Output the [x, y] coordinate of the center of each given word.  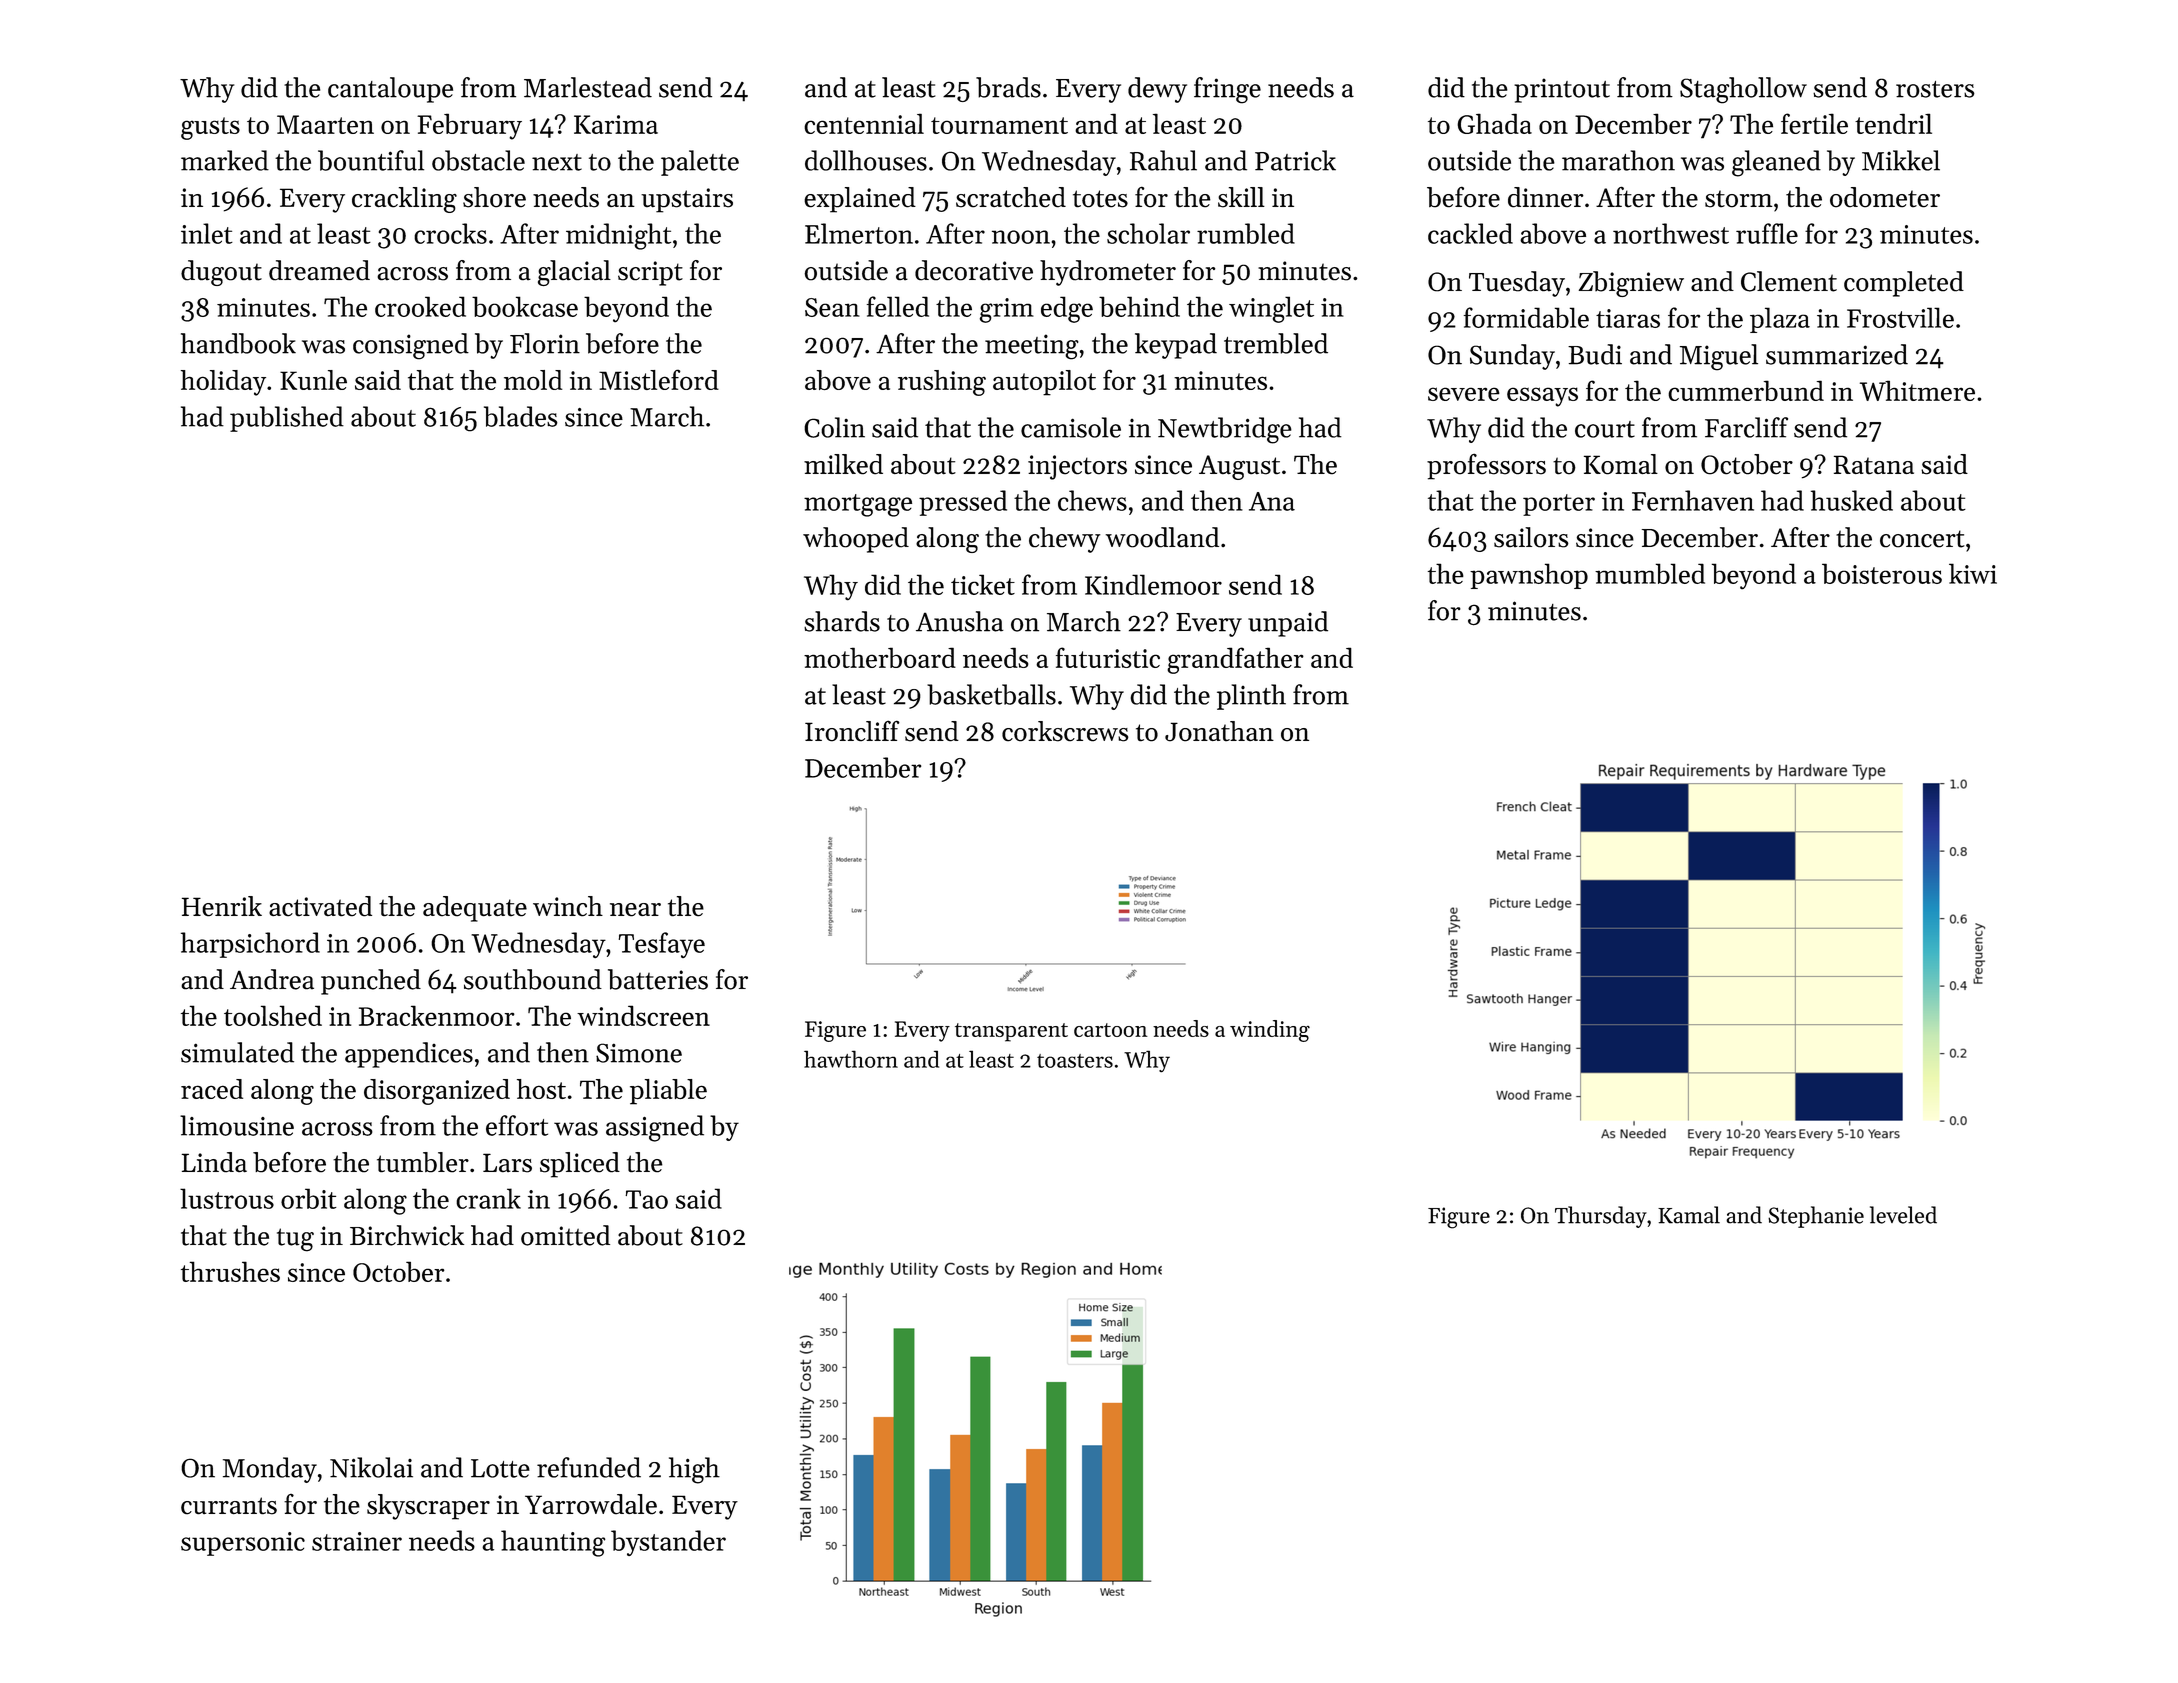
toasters [1075, 1061]
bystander [668, 1543]
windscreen [643, 1015]
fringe [1227, 90]
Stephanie [1816, 1217]
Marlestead [588, 87]
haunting [553, 1543]
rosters [1935, 89]
